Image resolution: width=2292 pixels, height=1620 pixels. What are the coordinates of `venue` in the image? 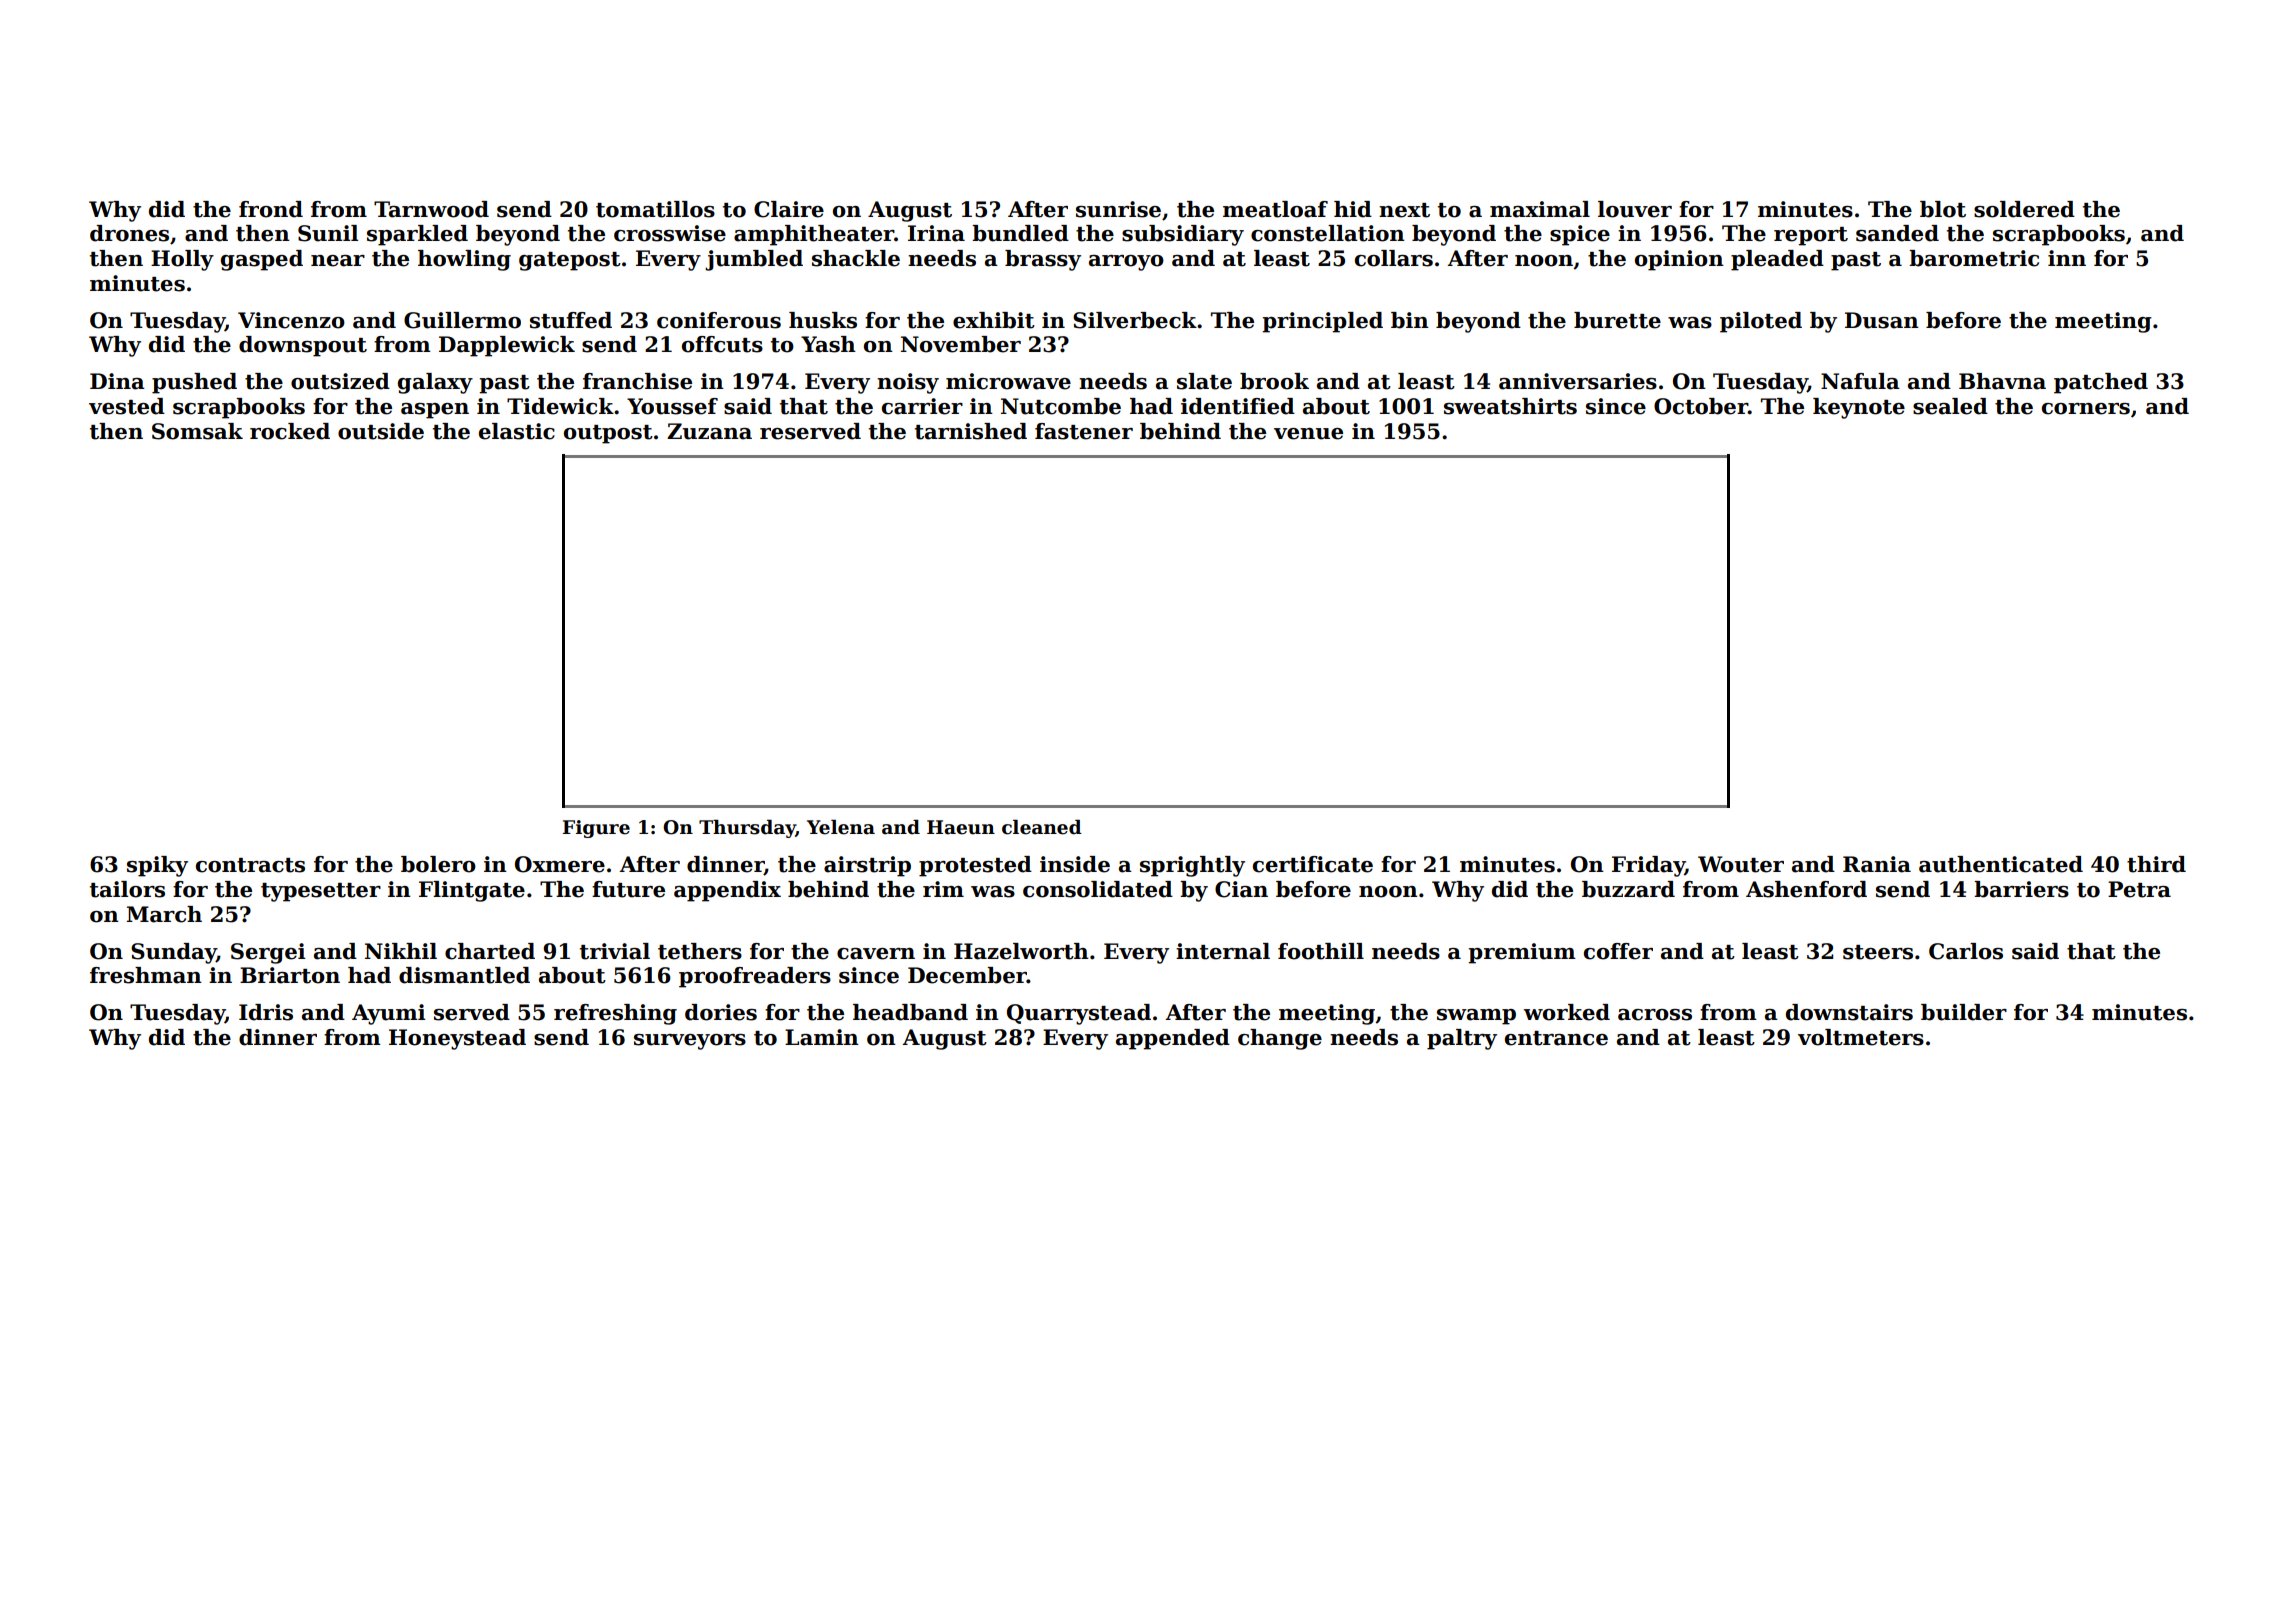 It's located at (1308, 434).
